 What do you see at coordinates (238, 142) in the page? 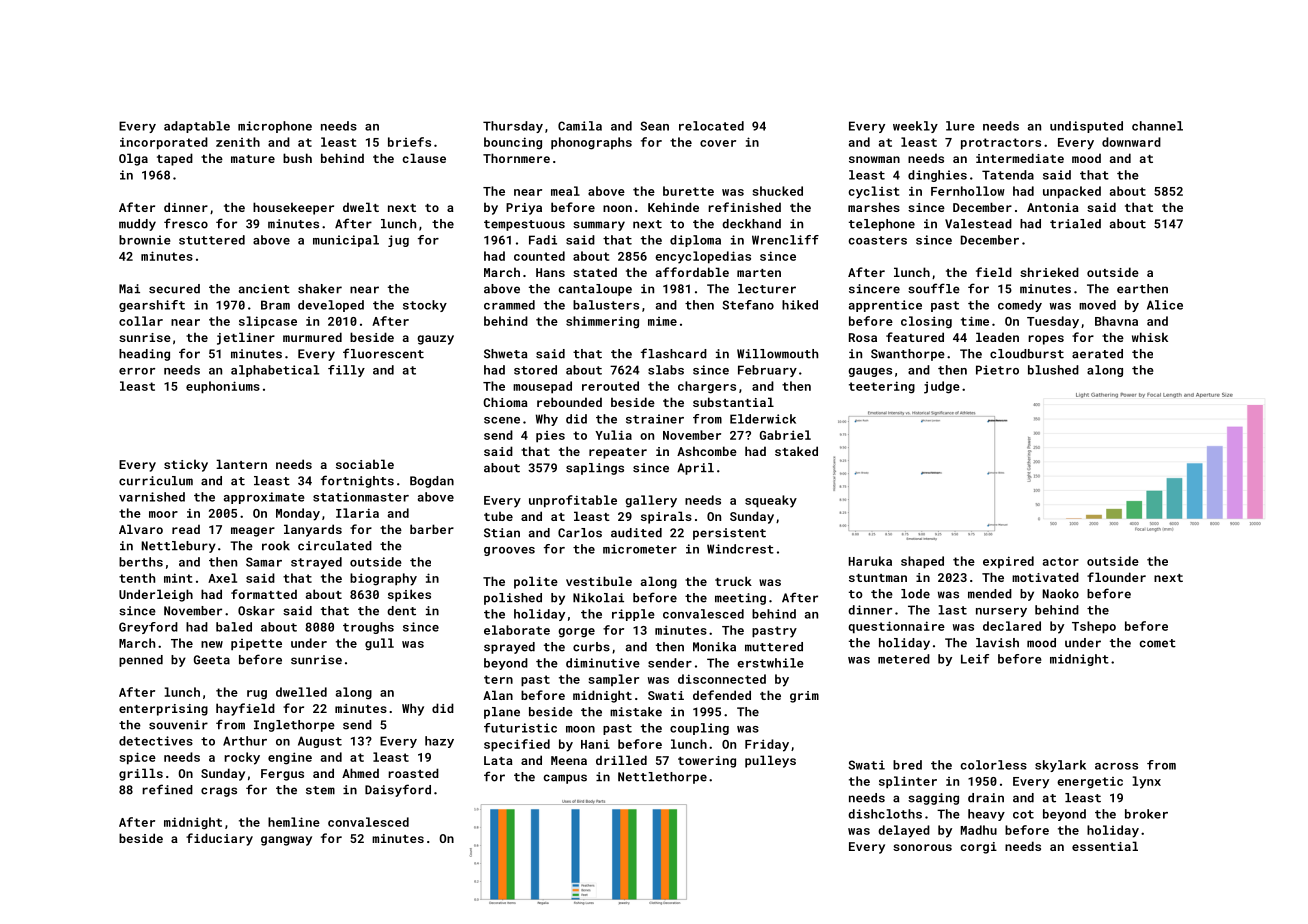
I see `zenith` at bounding box center [238, 142].
